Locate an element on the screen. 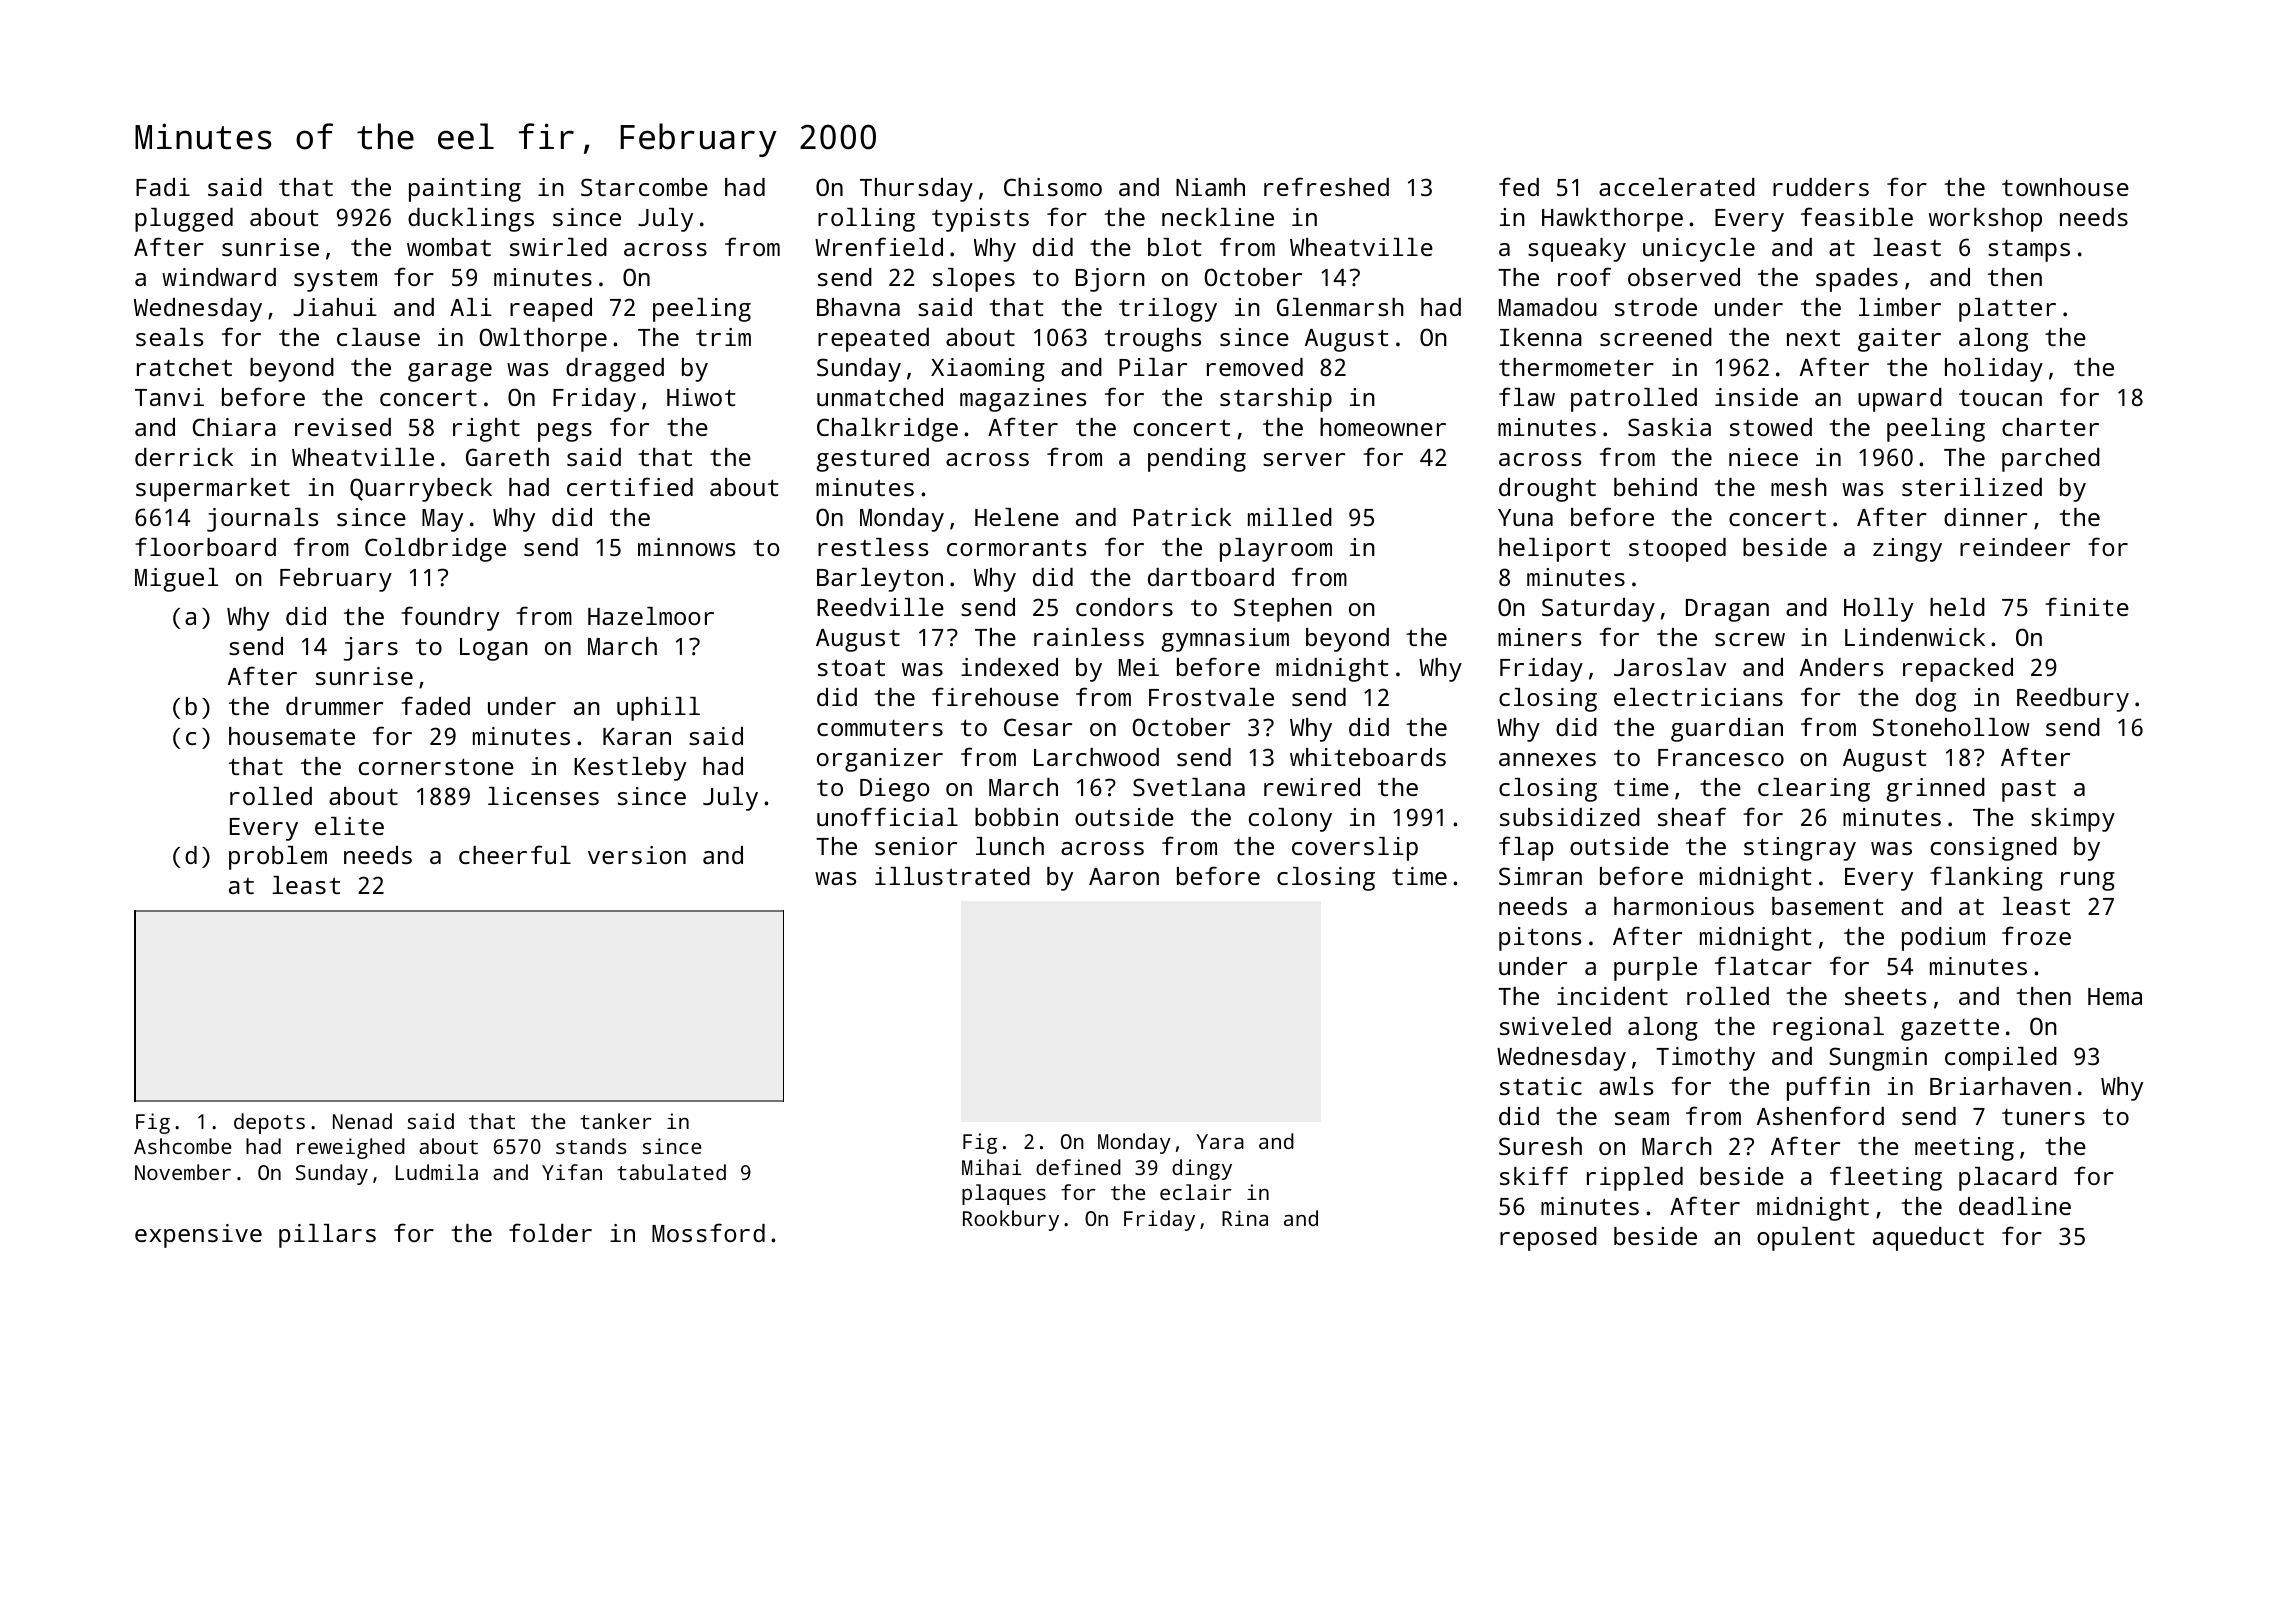 Image resolution: width=2282 pixels, height=1614 pixels. minnows is located at coordinates (686, 547).
